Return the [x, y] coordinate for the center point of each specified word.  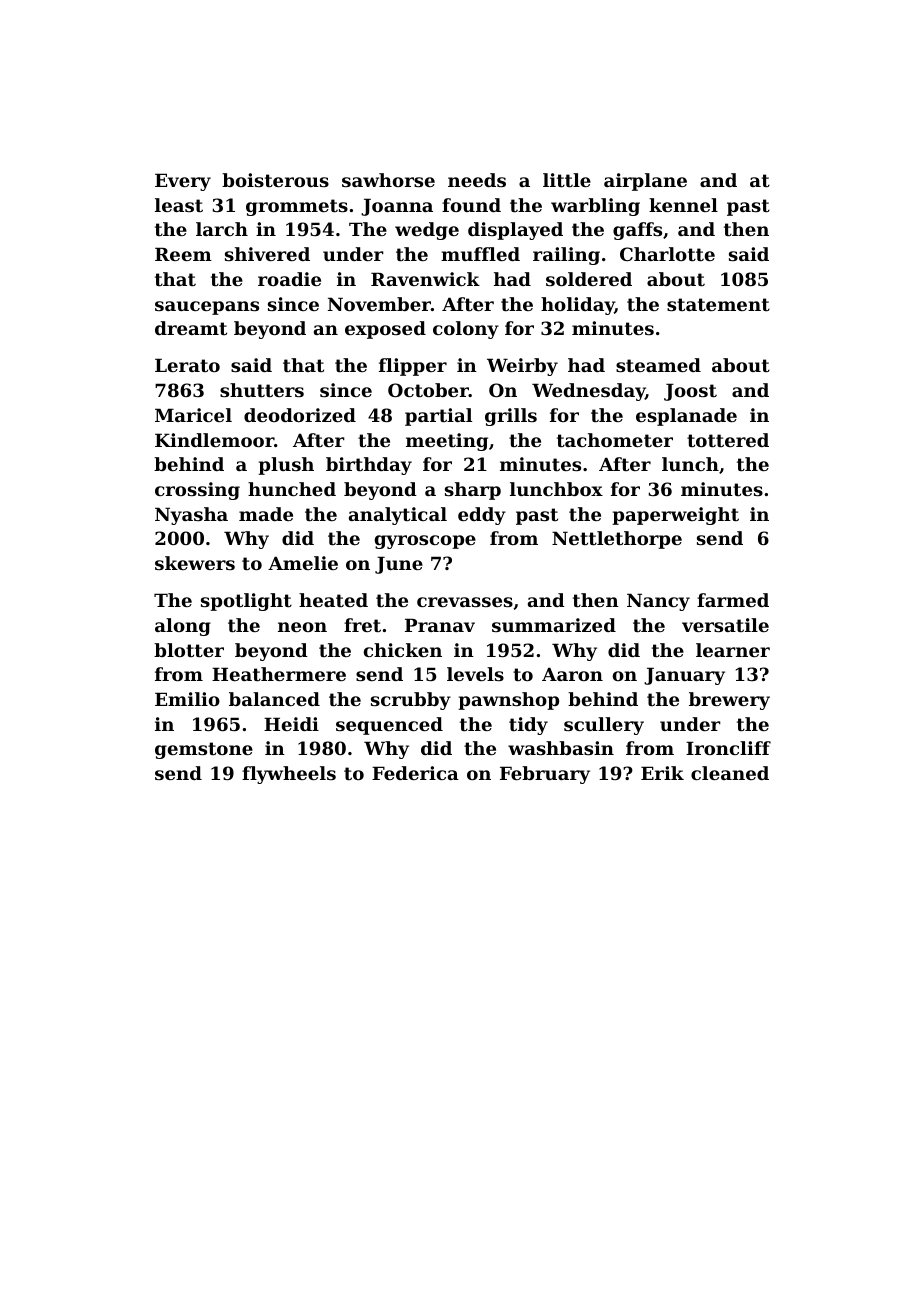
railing [566, 256]
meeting [447, 442]
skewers [195, 563]
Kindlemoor [214, 440]
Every [183, 182]
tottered [728, 440]
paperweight [675, 516]
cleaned [730, 773]
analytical [398, 516]
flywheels [289, 775]
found [471, 205]
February [545, 775]
